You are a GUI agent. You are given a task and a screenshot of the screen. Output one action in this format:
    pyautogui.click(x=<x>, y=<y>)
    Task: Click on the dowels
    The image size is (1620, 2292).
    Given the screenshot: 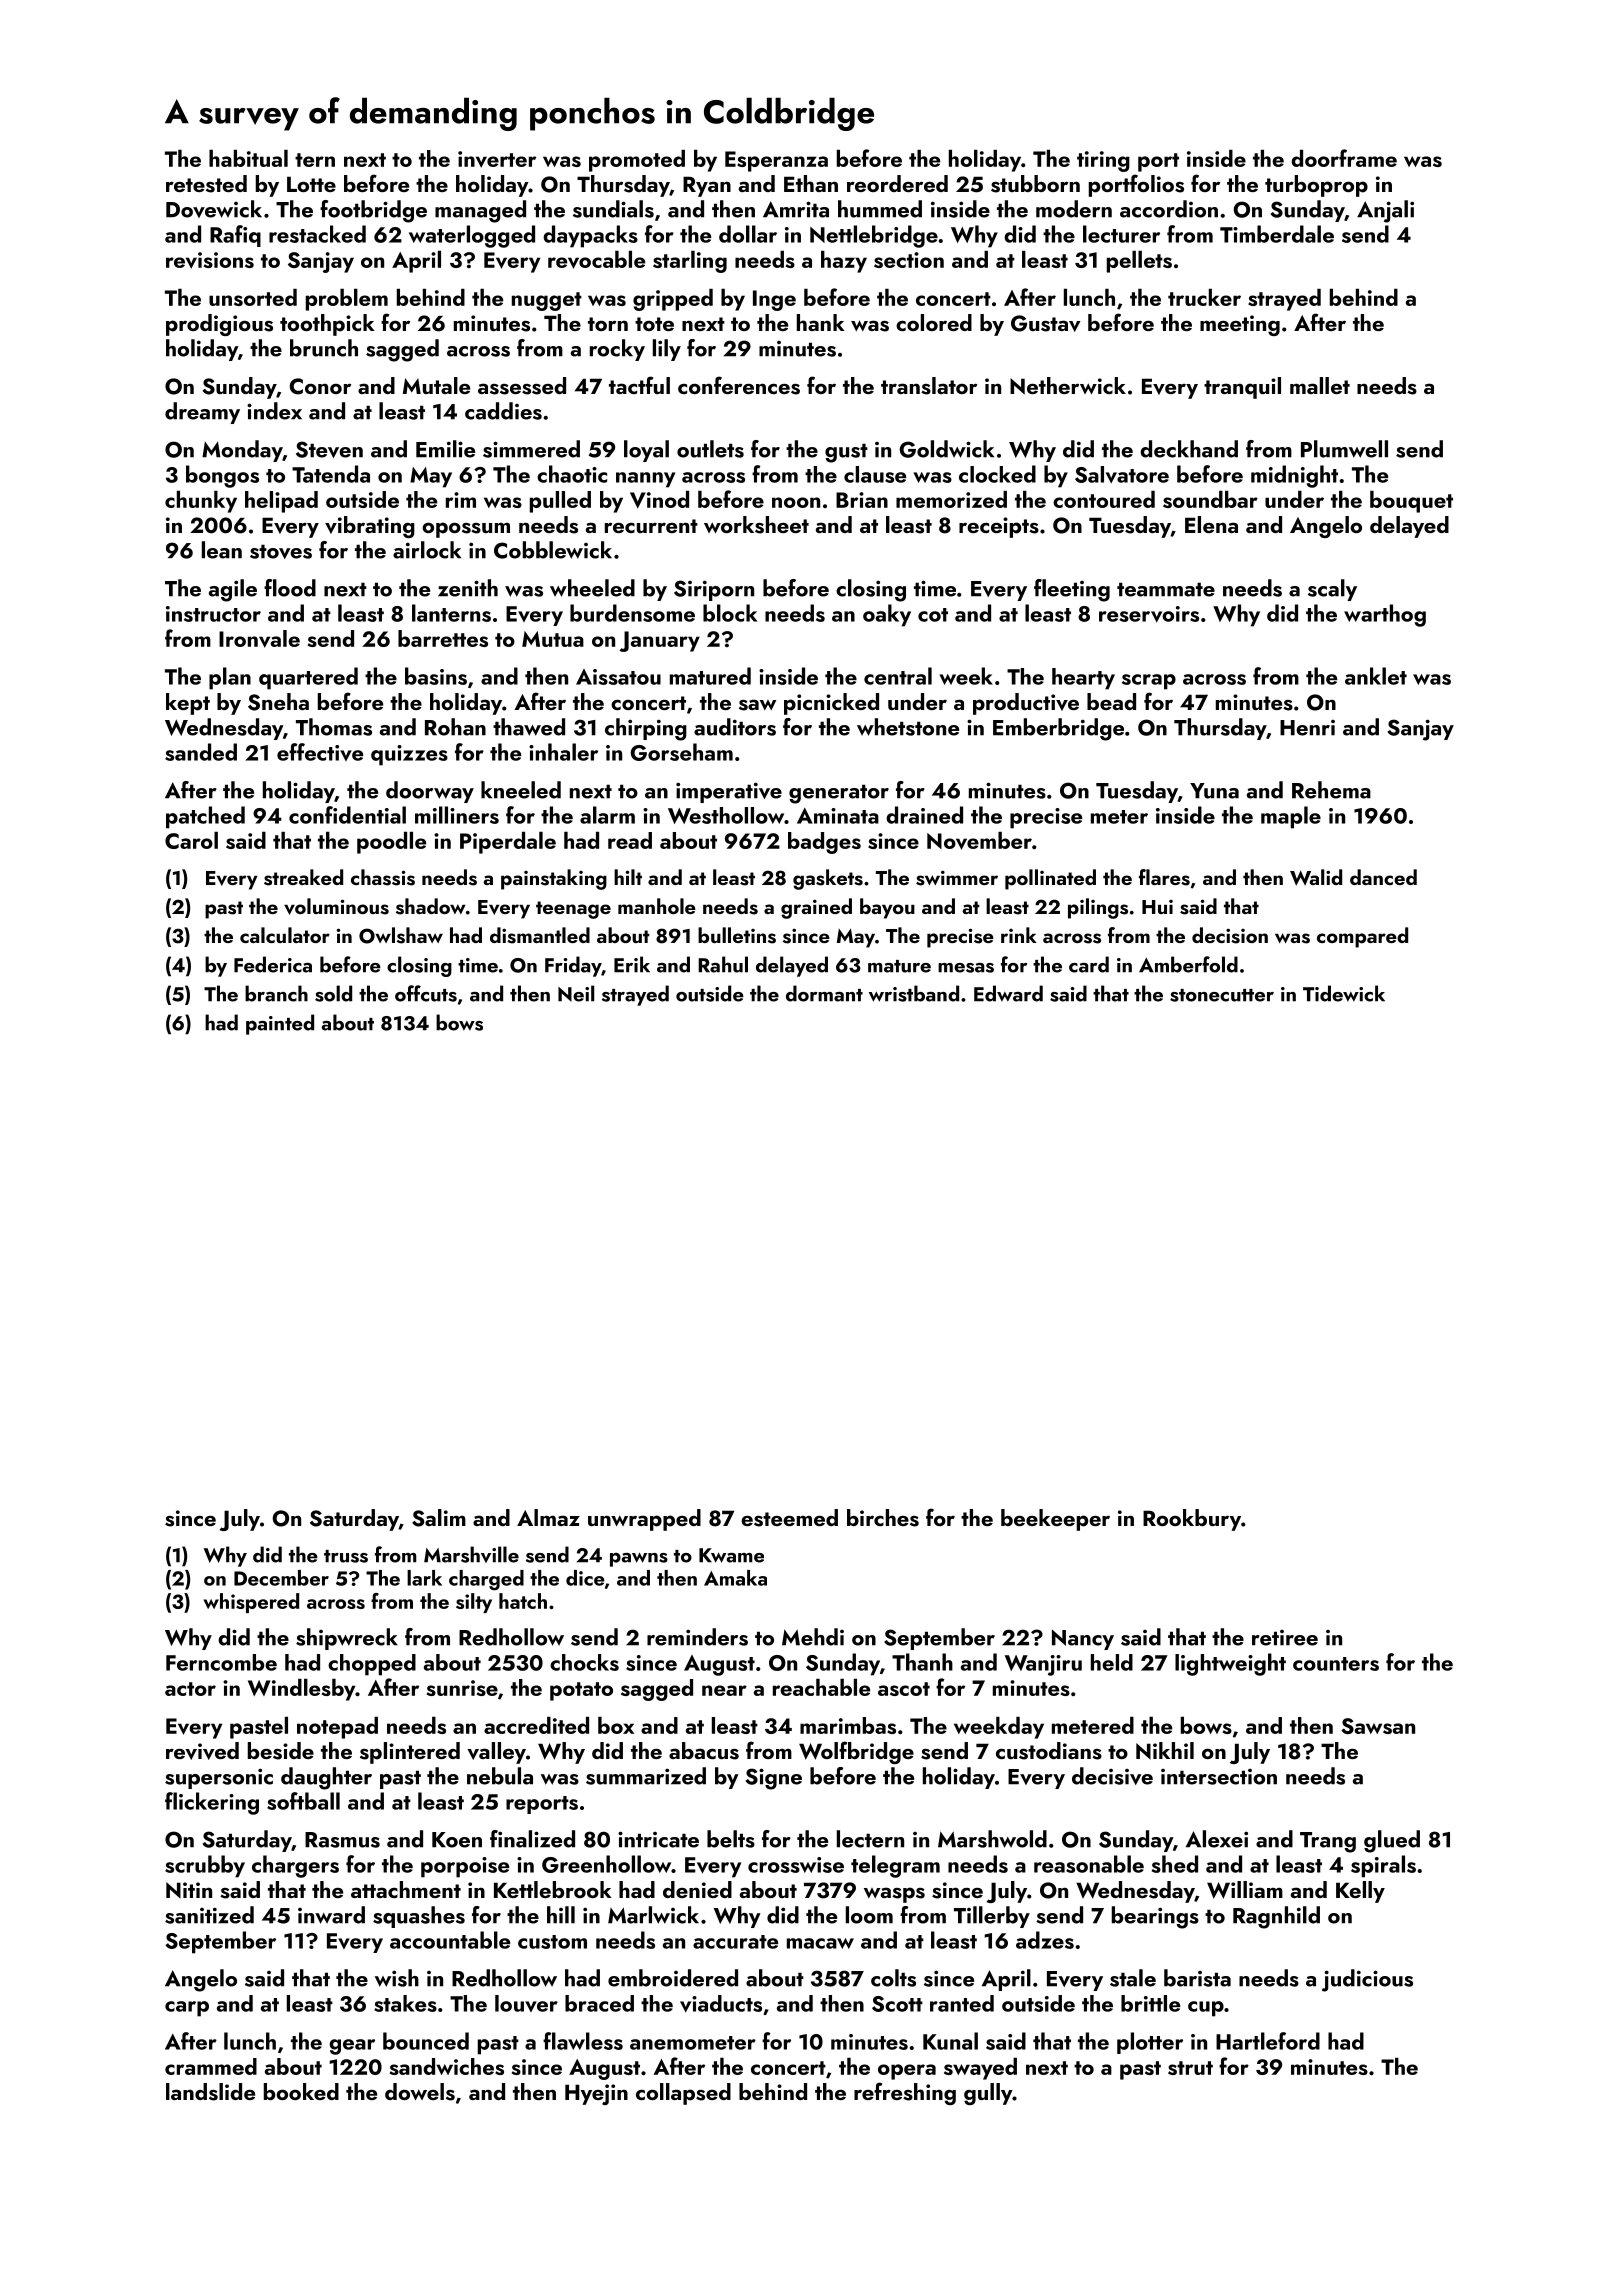 What is the action you would take?
    pyautogui.click(x=420, y=2092)
